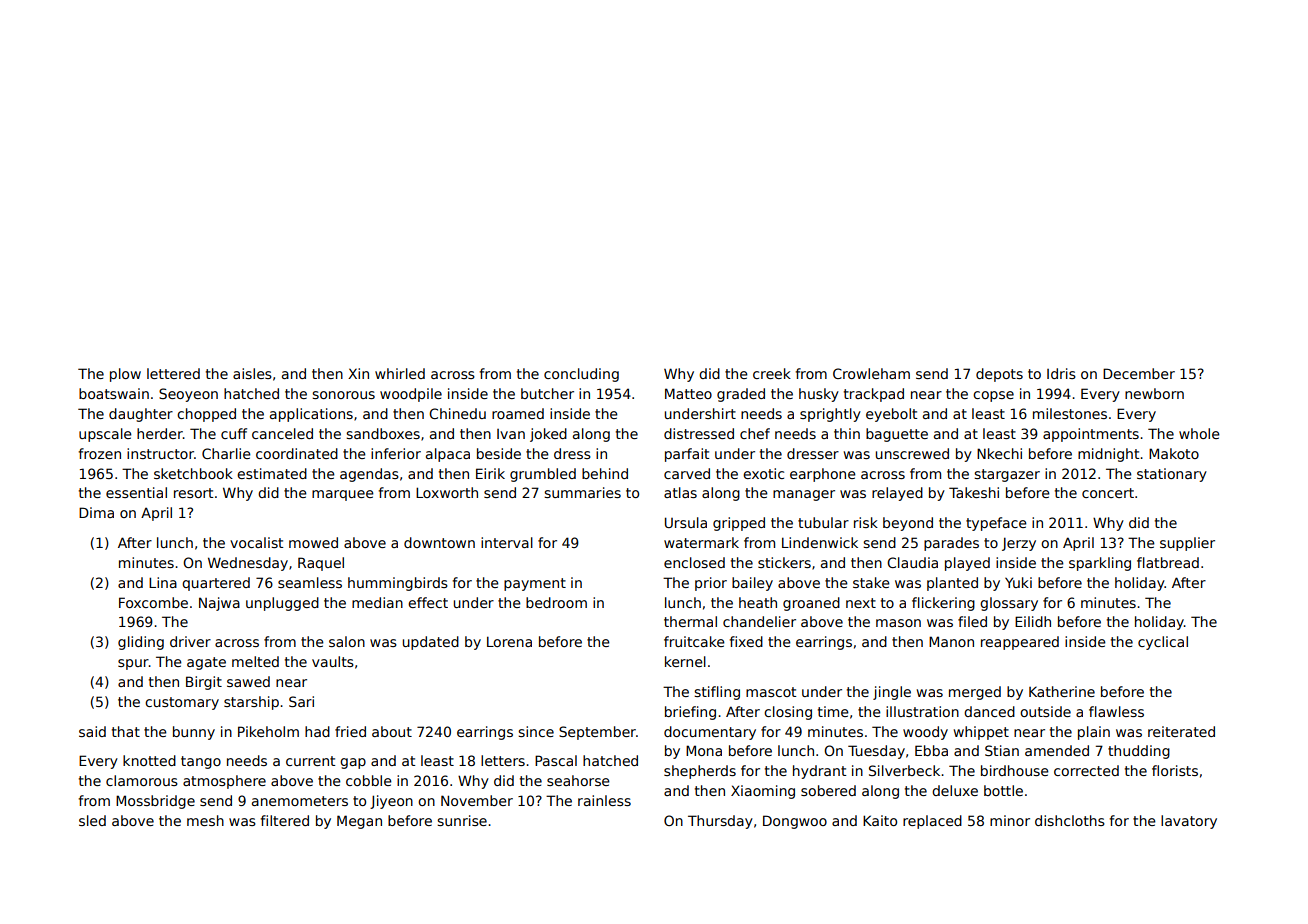 Image resolution: width=1308 pixels, height=924 pixels. Describe the element at coordinates (190, 641) in the screenshot. I see `driver` at that location.
